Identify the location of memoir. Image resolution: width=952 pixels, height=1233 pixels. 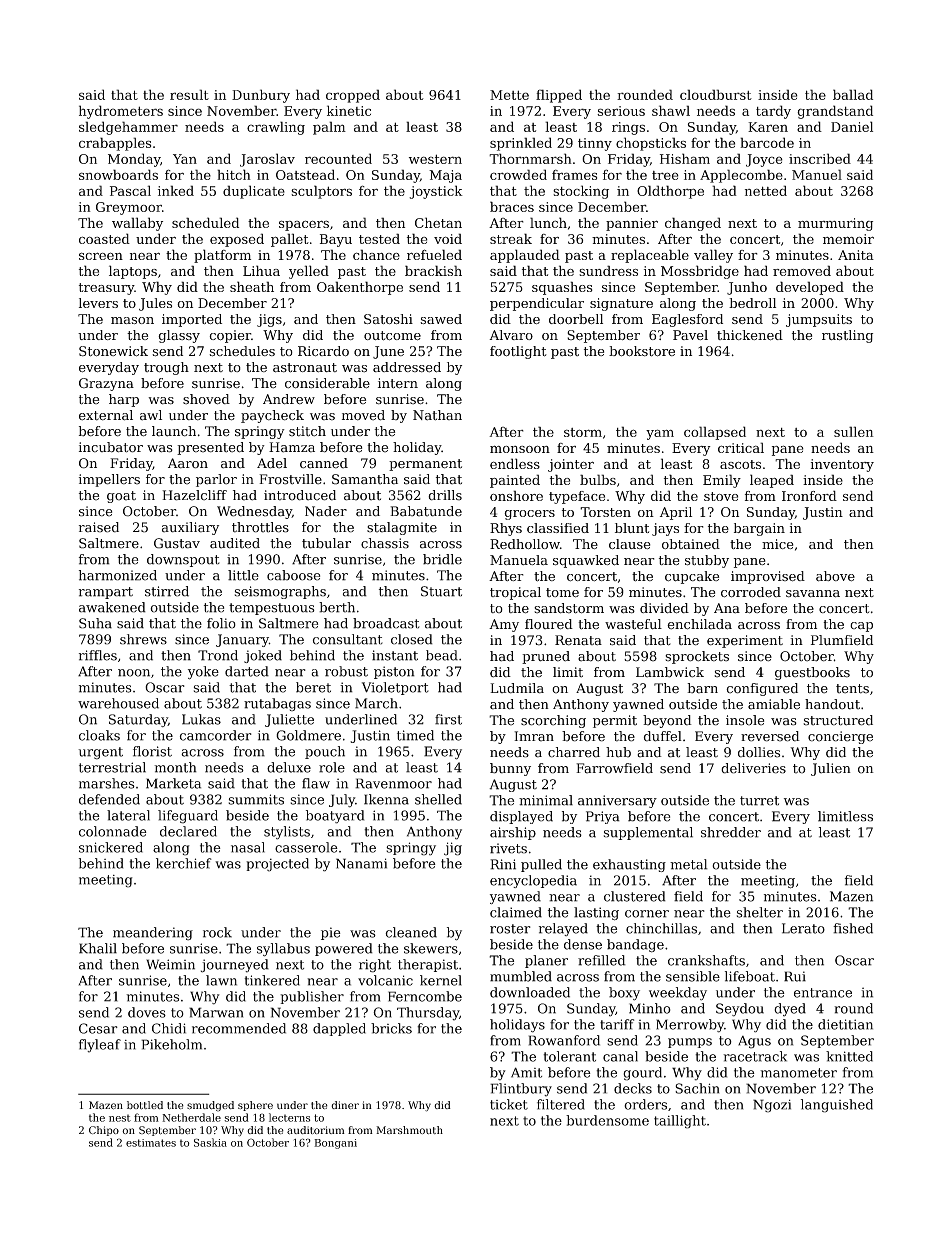
(848, 239).
